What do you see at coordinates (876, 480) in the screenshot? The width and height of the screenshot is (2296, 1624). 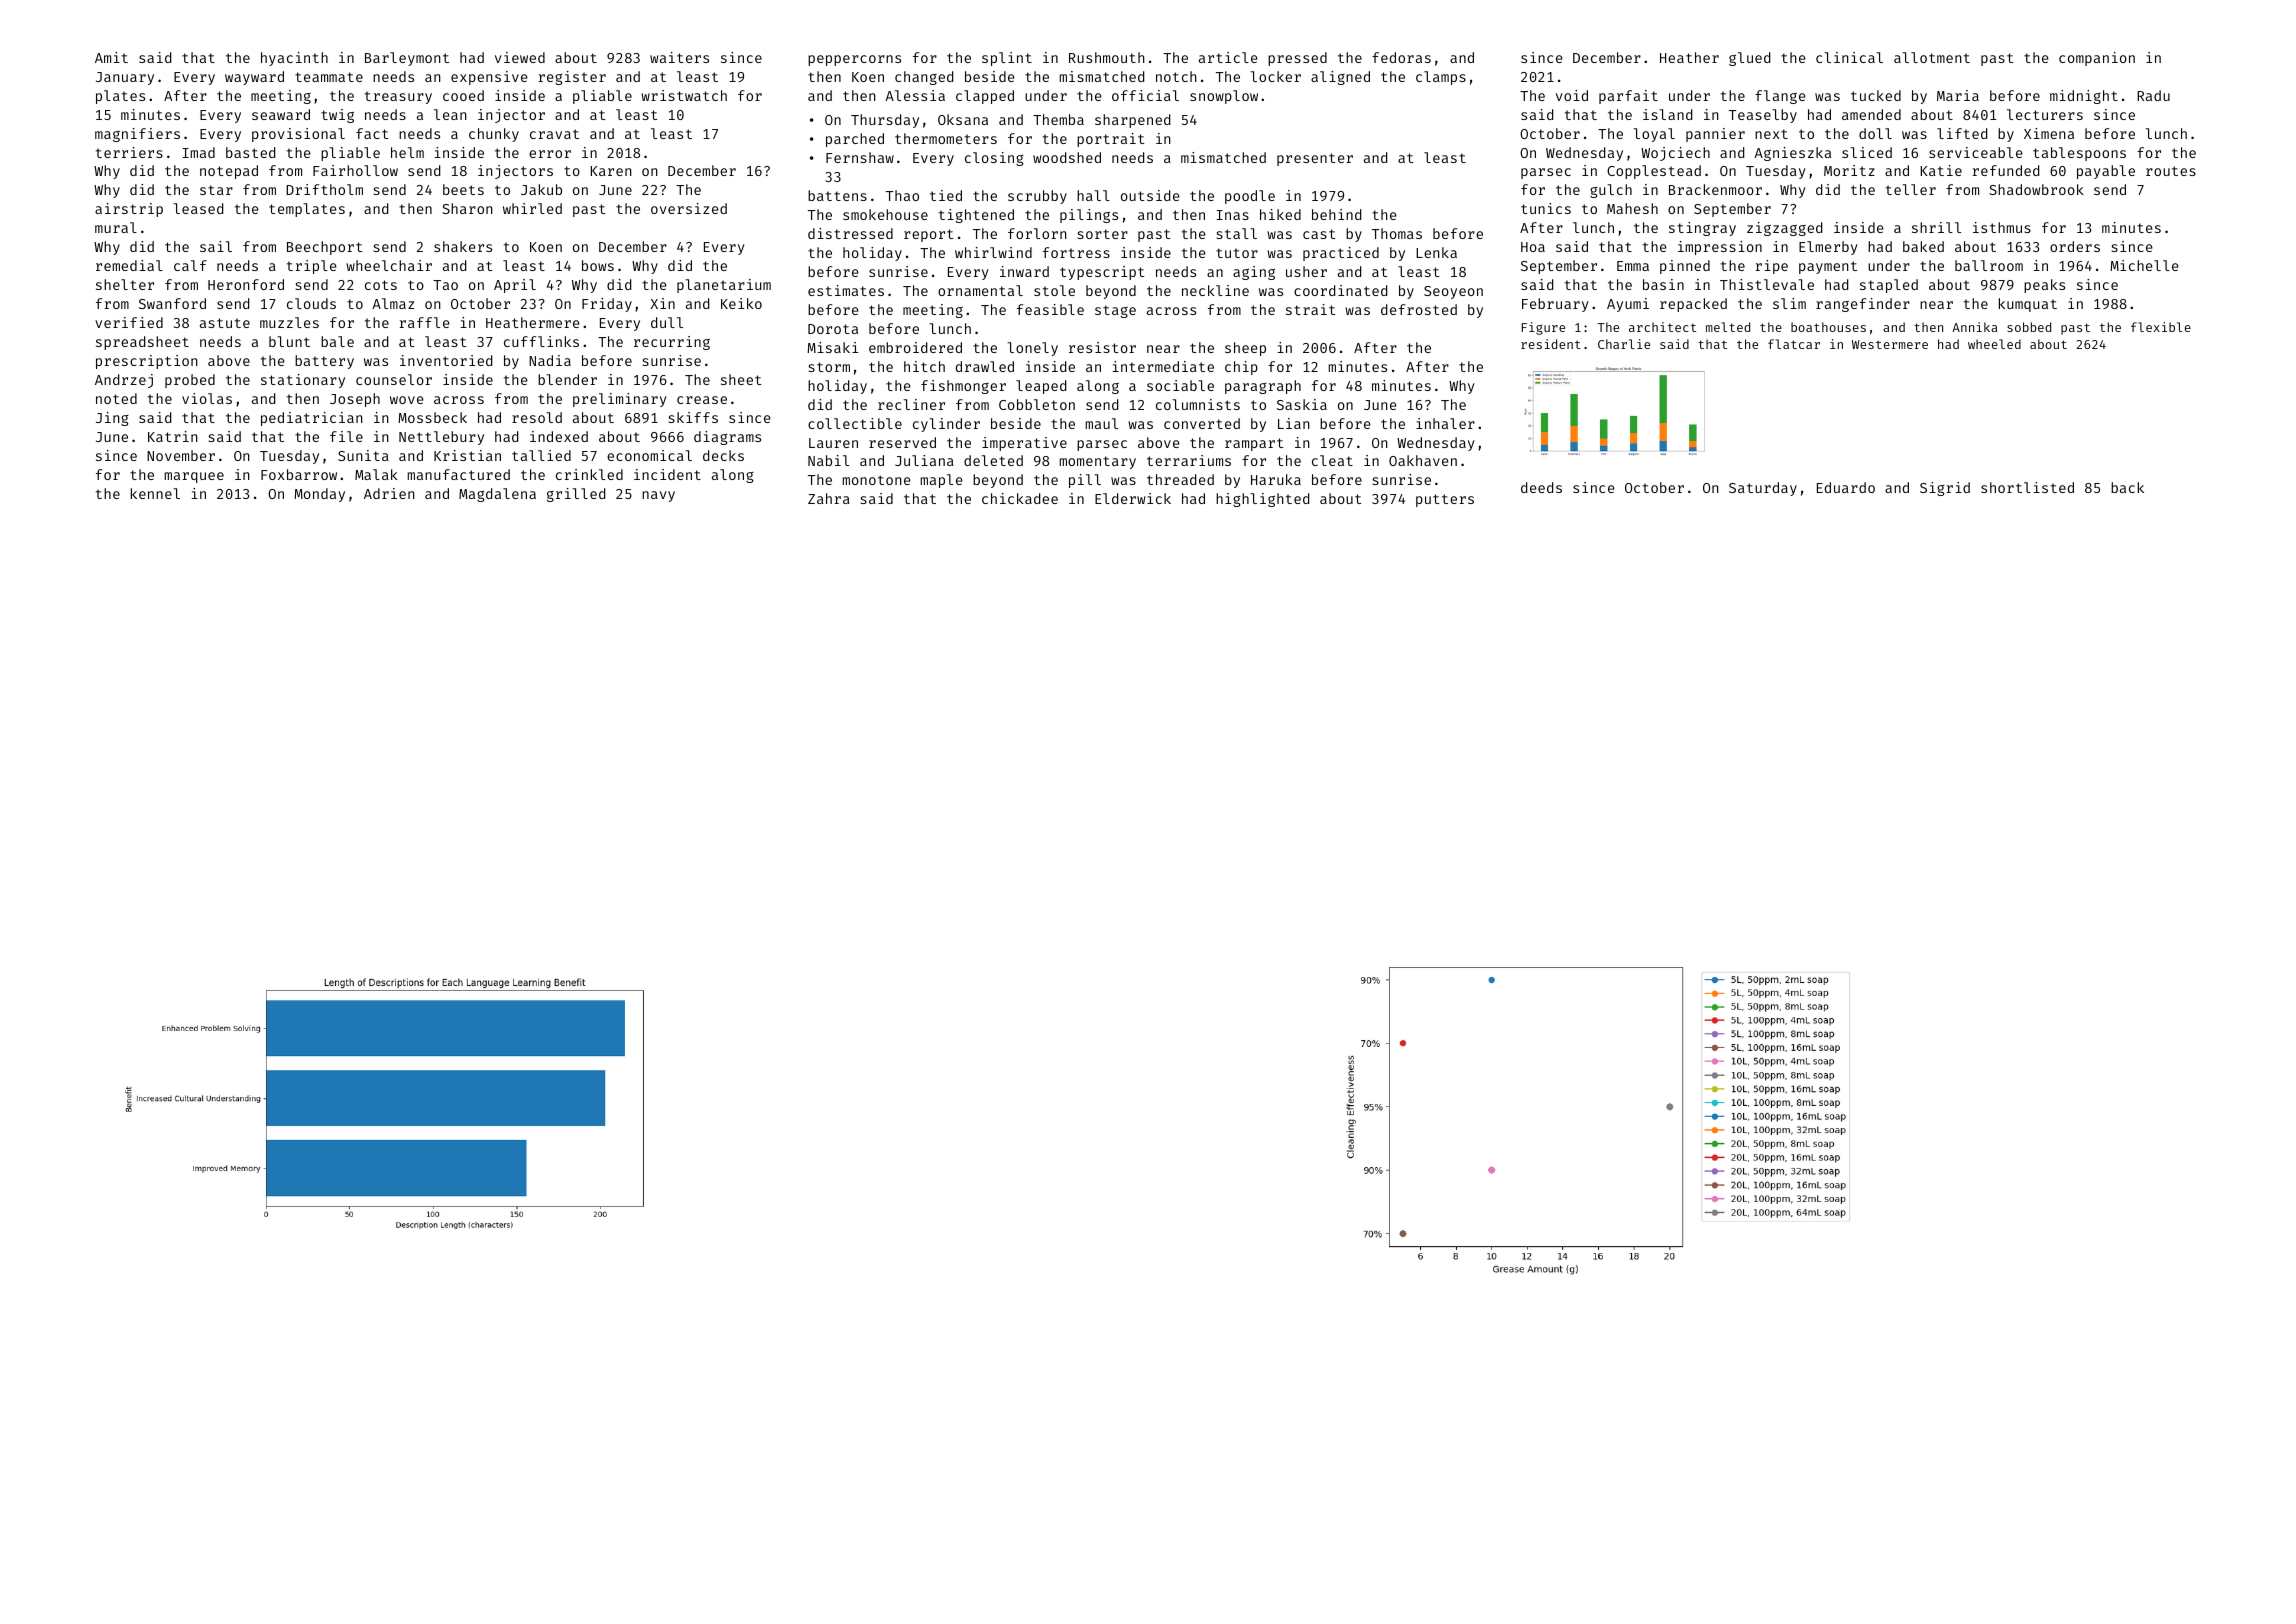 I see `monotone` at bounding box center [876, 480].
